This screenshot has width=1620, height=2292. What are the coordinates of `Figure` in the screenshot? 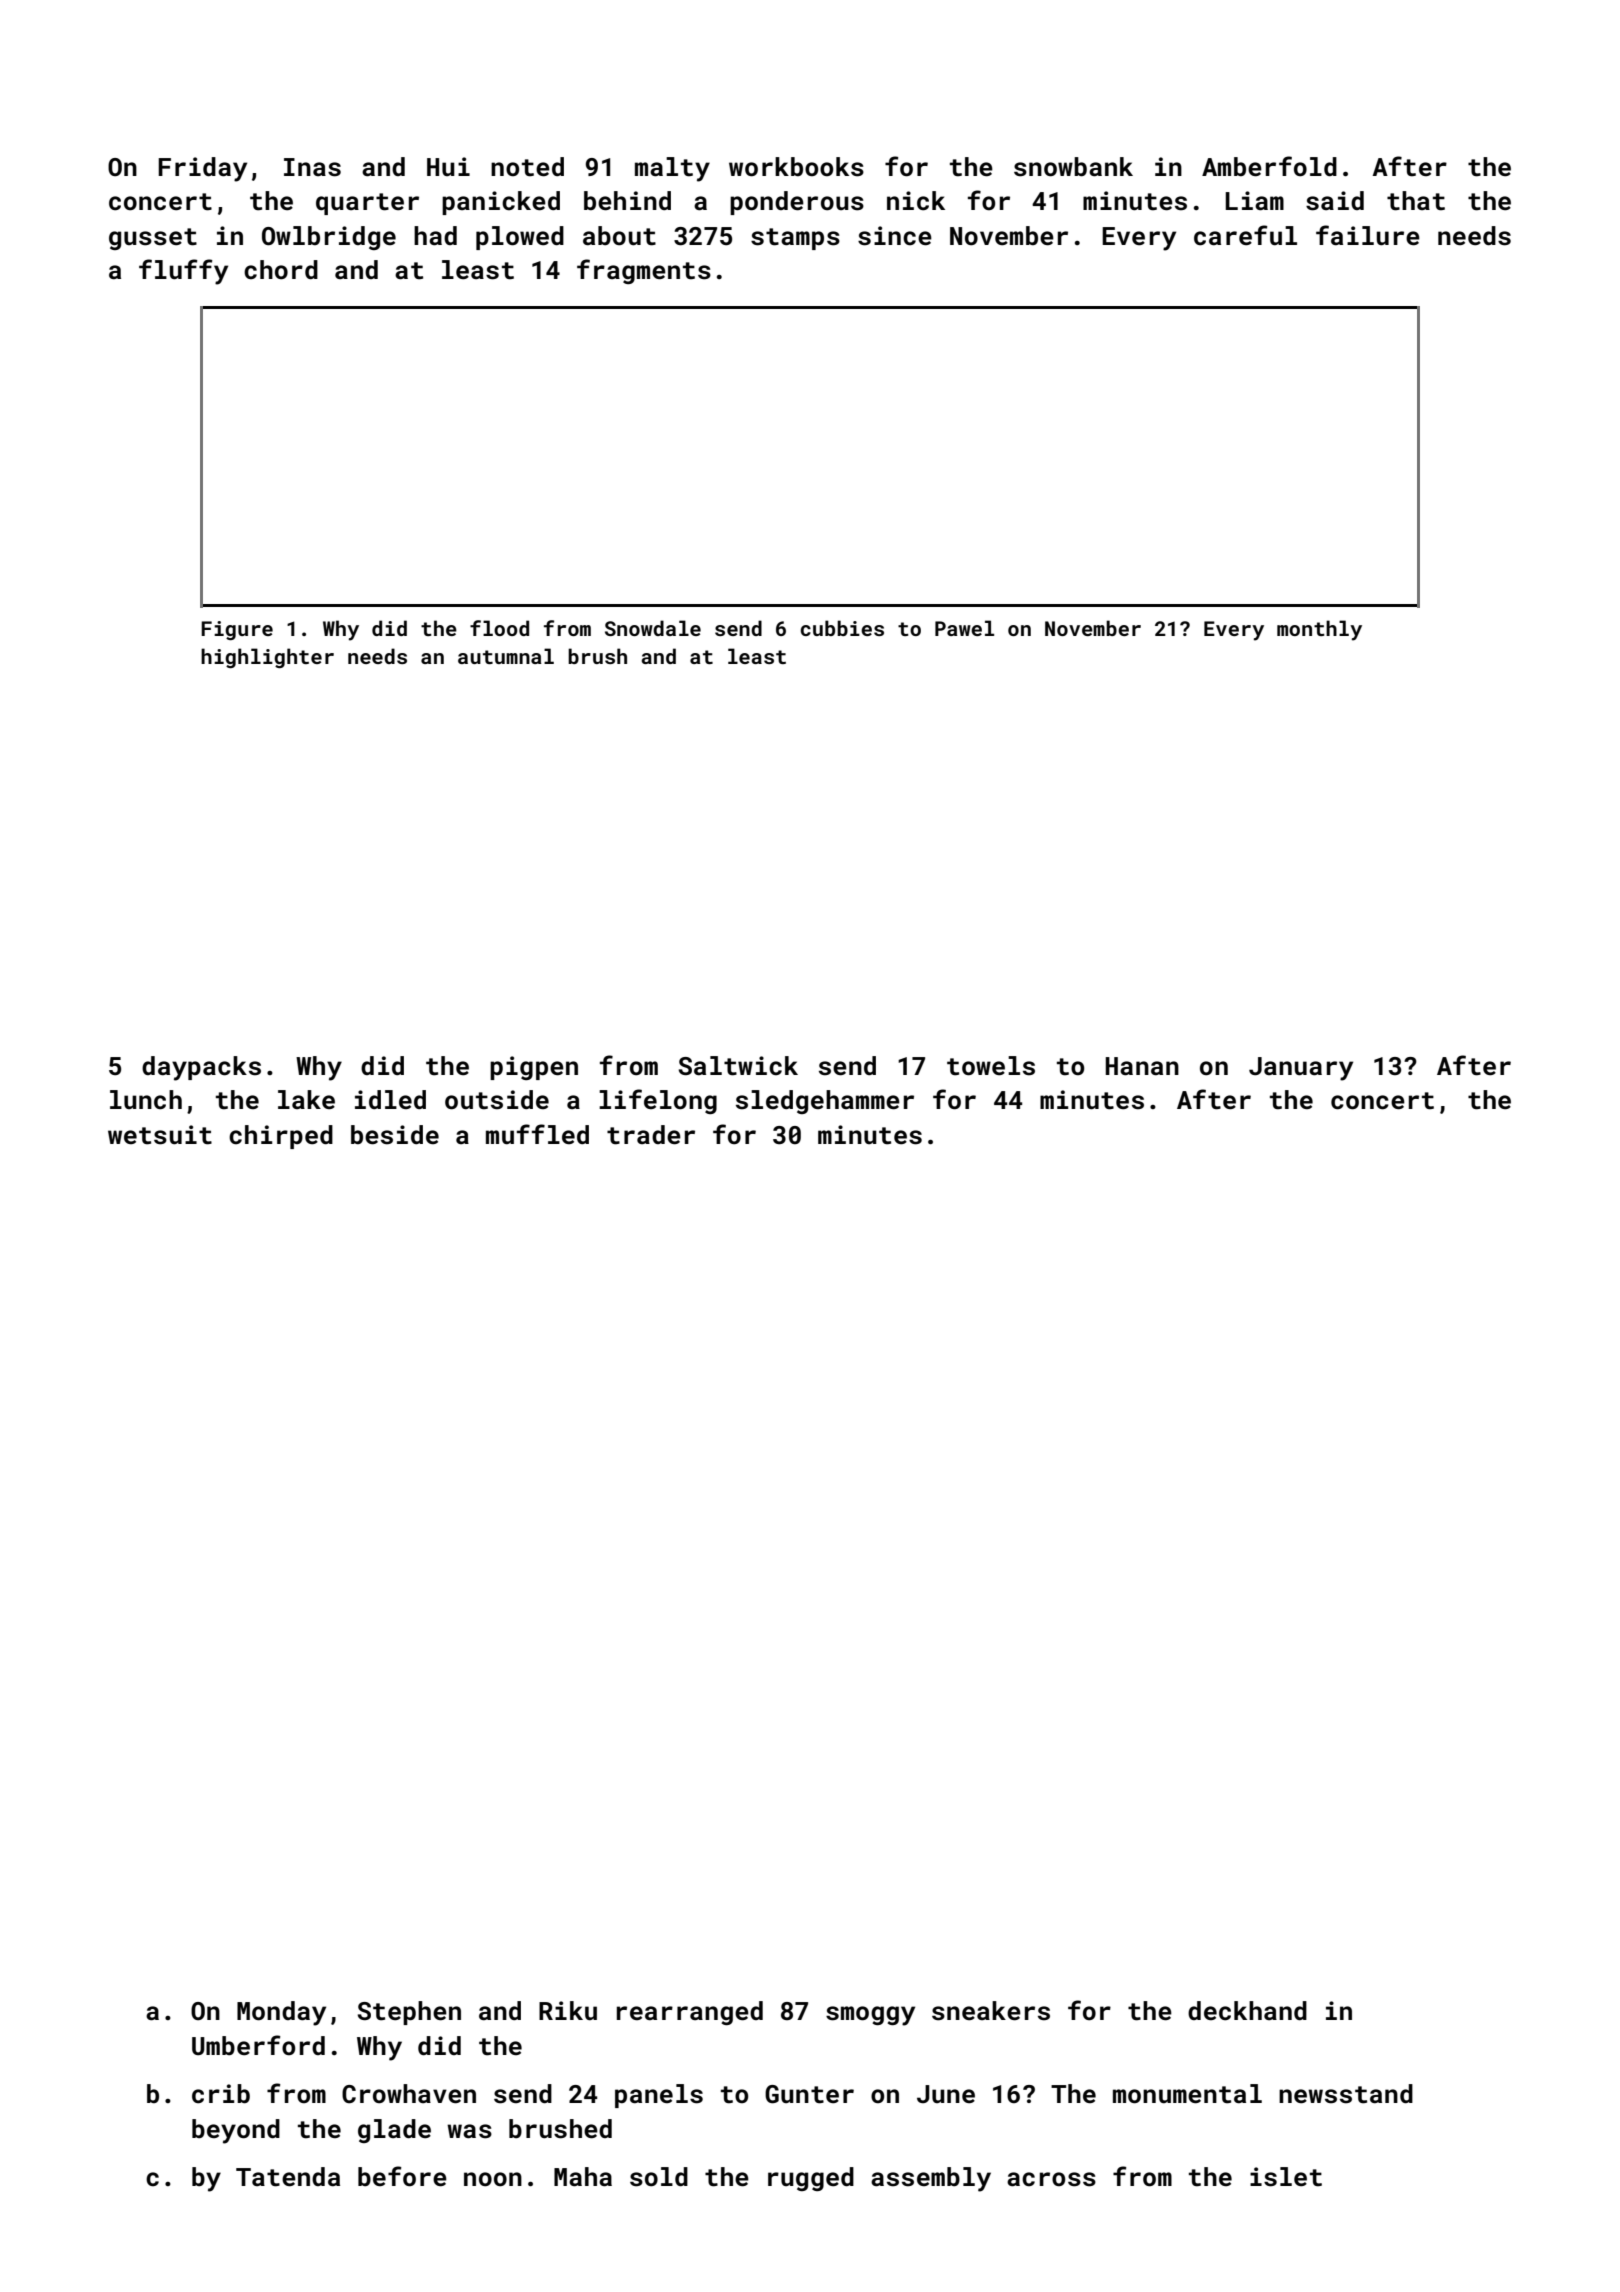 It's located at (237, 630).
